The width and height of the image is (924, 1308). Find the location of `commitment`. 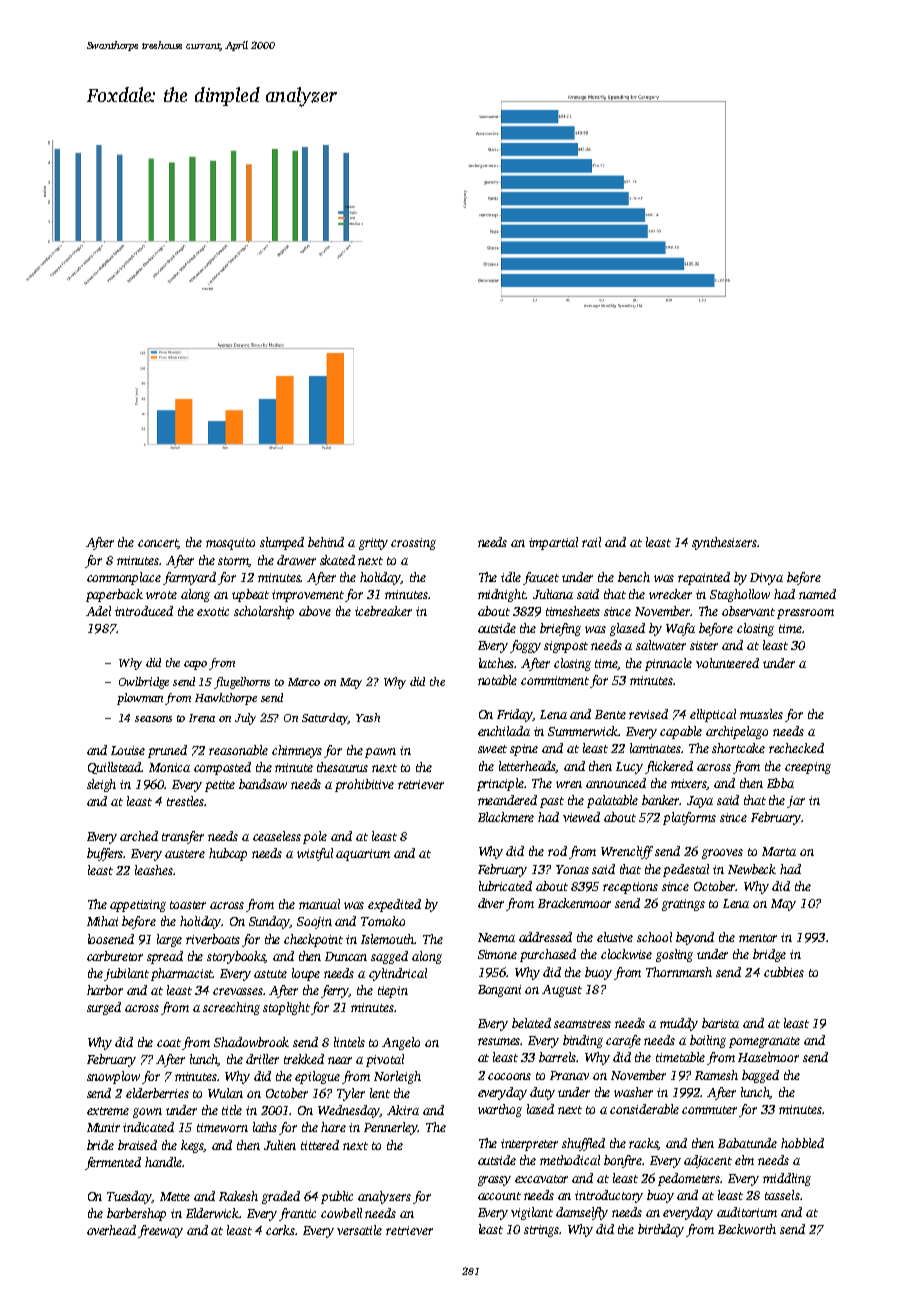

commitment is located at coordinates (555, 680).
